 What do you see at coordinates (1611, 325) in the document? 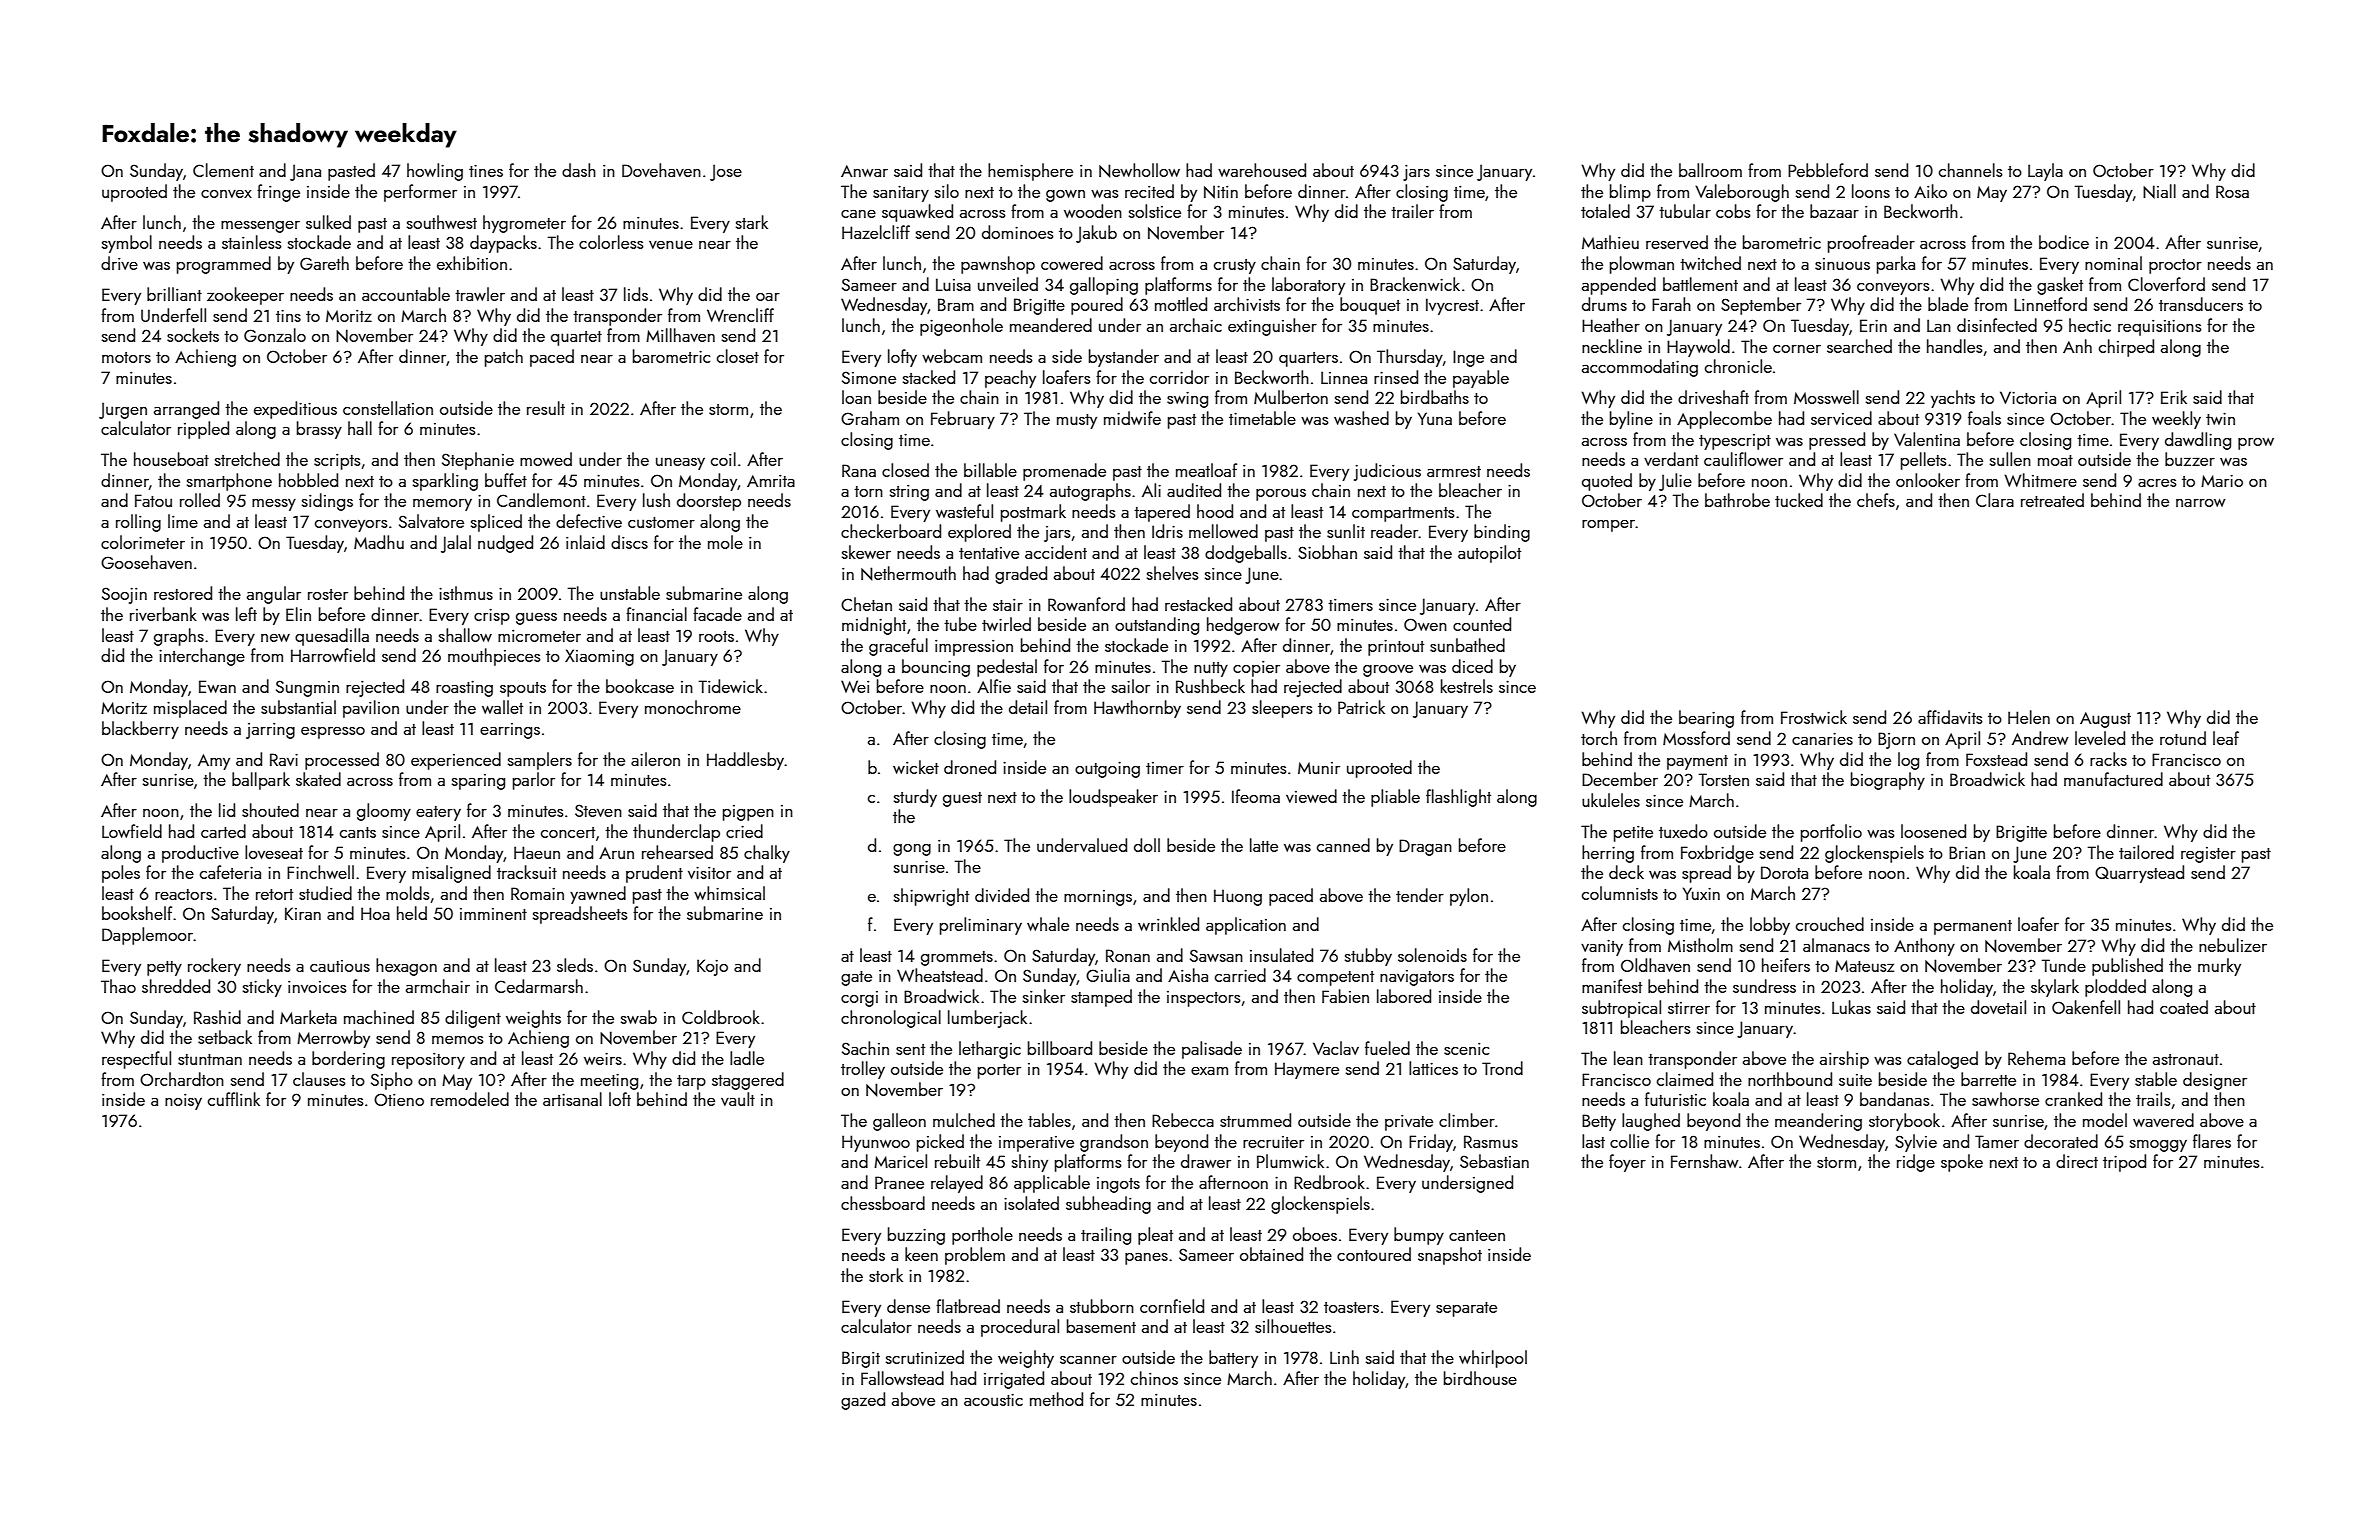
I see `Heather` at bounding box center [1611, 325].
